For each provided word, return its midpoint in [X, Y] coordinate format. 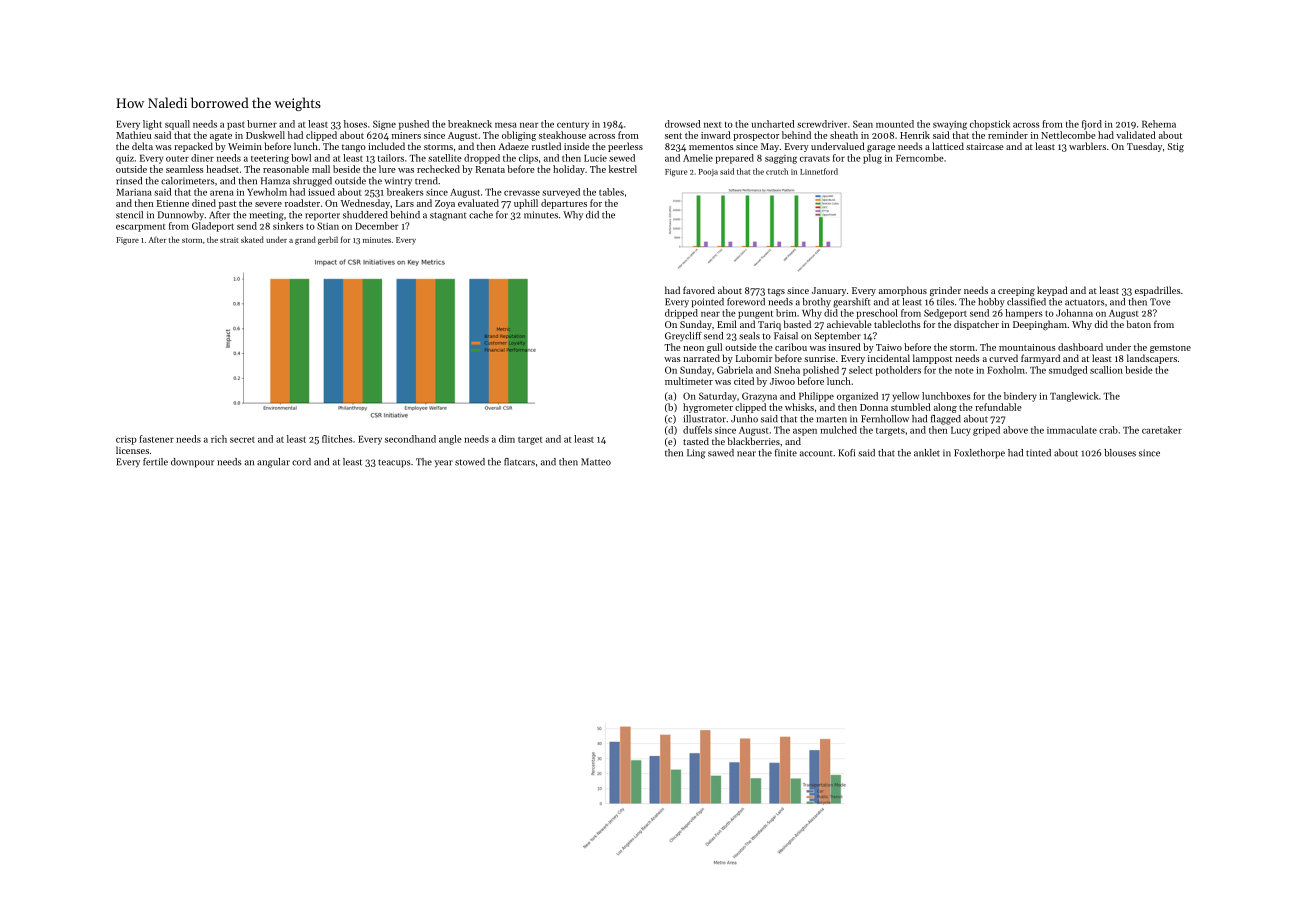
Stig [1176, 147]
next [713, 125]
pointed [707, 303]
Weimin [245, 146]
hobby [991, 302]
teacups [394, 463]
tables [611, 192]
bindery [1020, 397]
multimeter [689, 381]
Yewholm [267, 192]
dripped [681, 314]
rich [219, 439]
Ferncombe [920, 158]
